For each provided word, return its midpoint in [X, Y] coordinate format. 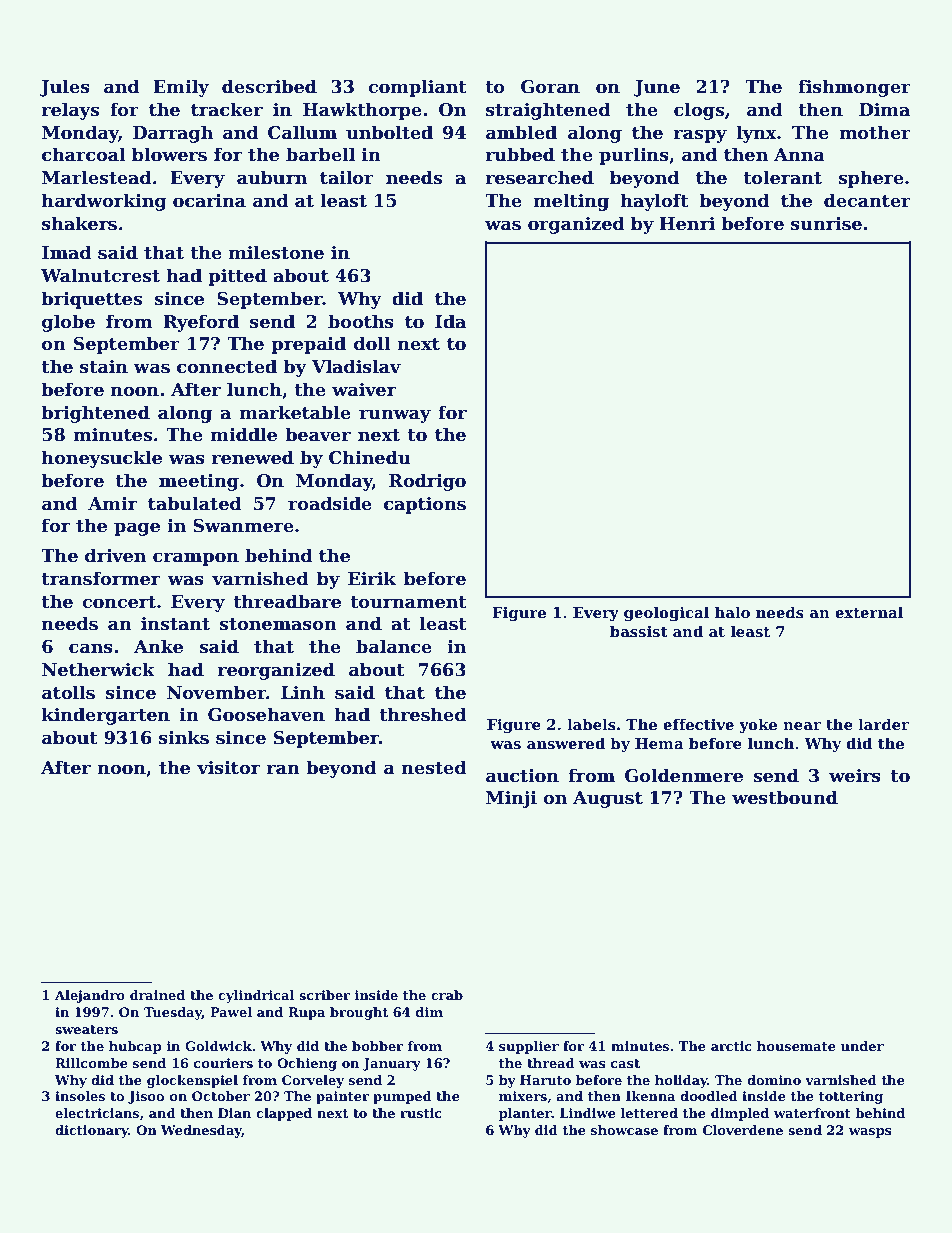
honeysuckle [102, 459]
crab [447, 995]
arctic [731, 1046]
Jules [65, 88]
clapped [284, 1114]
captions [425, 505]
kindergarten [106, 716]
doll [372, 343]
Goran [550, 87]
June [657, 88]
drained [157, 995]
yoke [758, 725]
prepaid [308, 345]
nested [434, 767]
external [869, 612]
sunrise [826, 224]
